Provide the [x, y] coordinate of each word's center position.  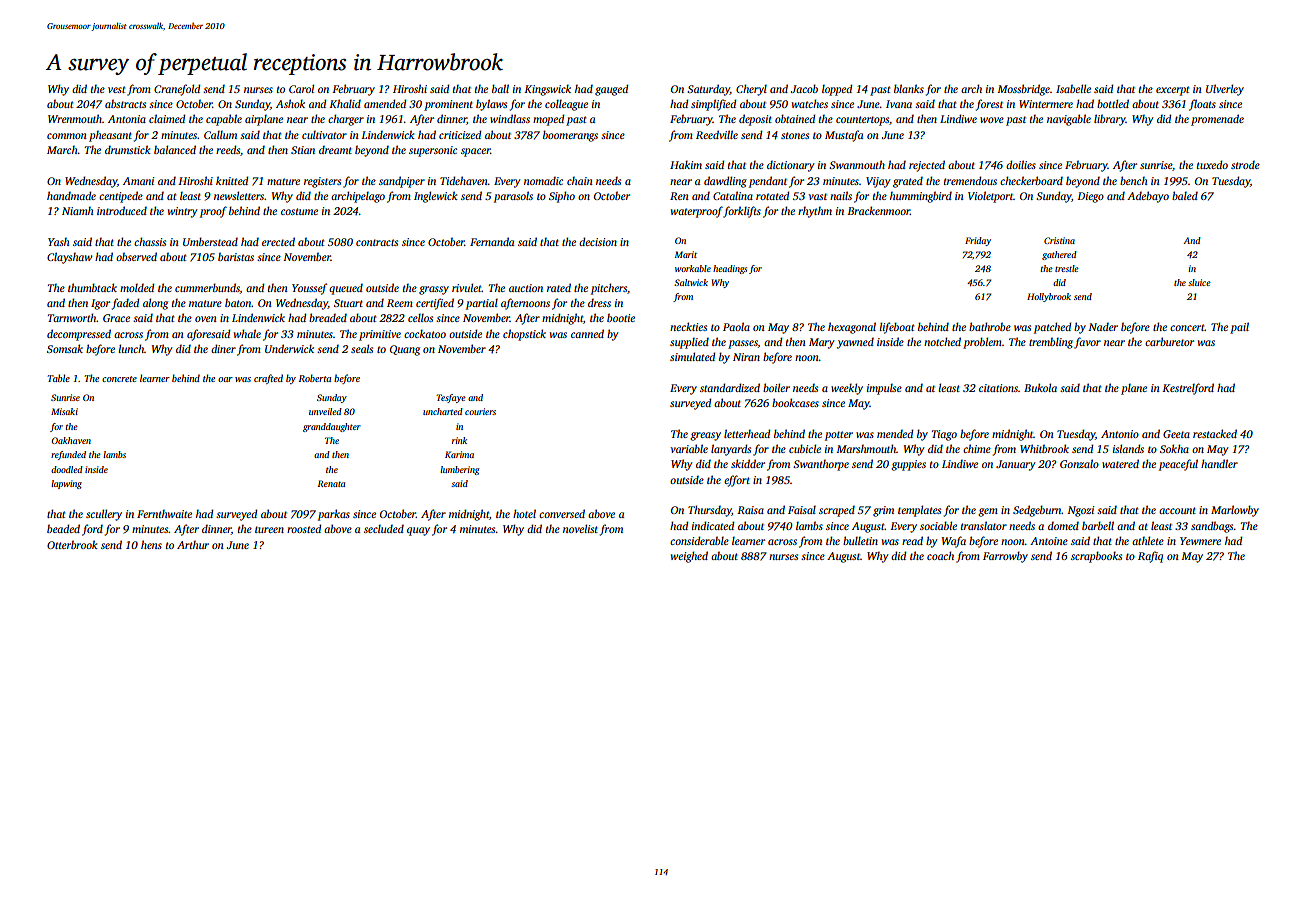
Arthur [193, 544]
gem [988, 512]
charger [346, 120]
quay [418, 531]
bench [1134, 180]
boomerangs [570, 136]
